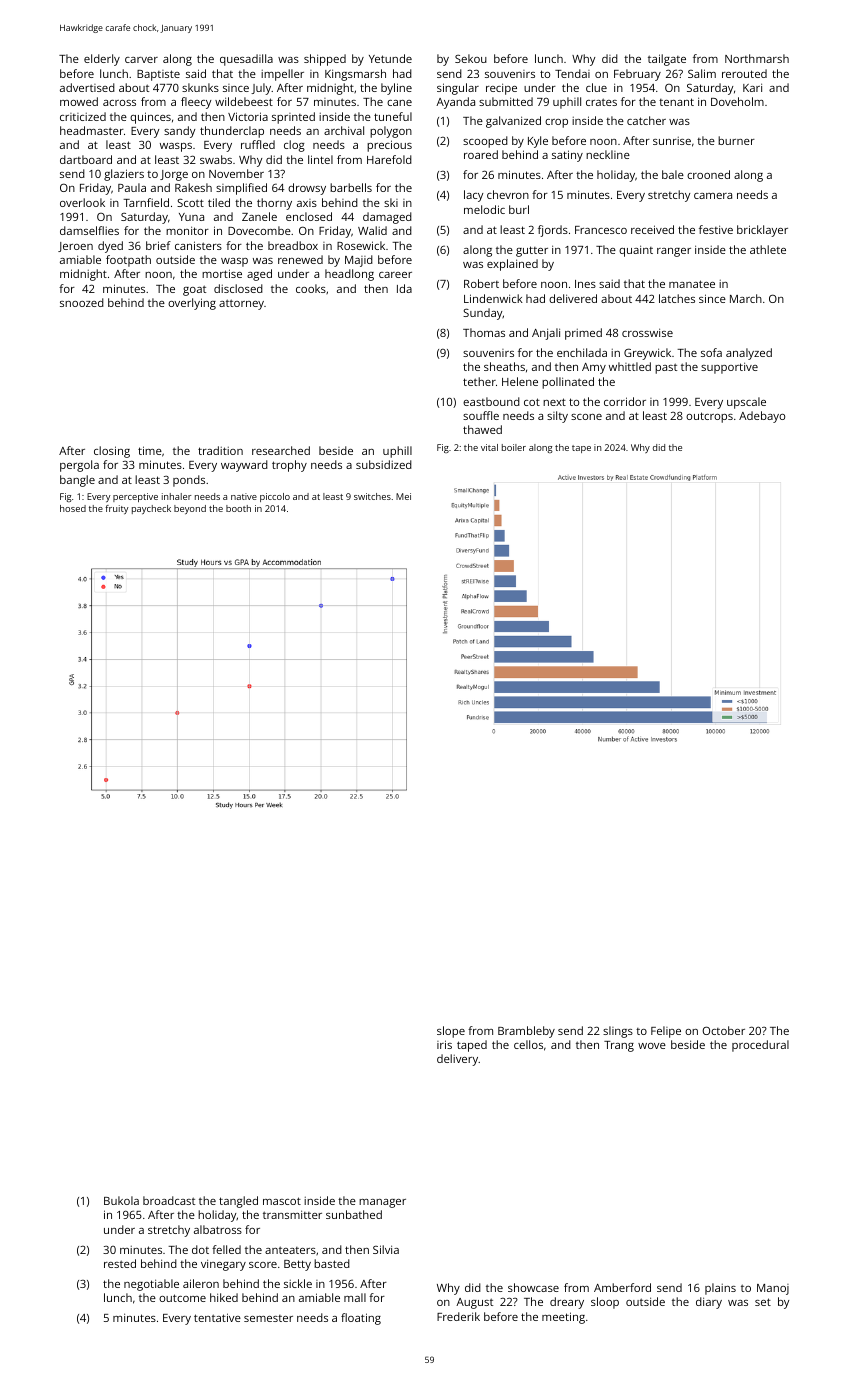  What do you see at coordinates (82, 202) in the image?
I see `overlook` at bounding box center [82, 202].
